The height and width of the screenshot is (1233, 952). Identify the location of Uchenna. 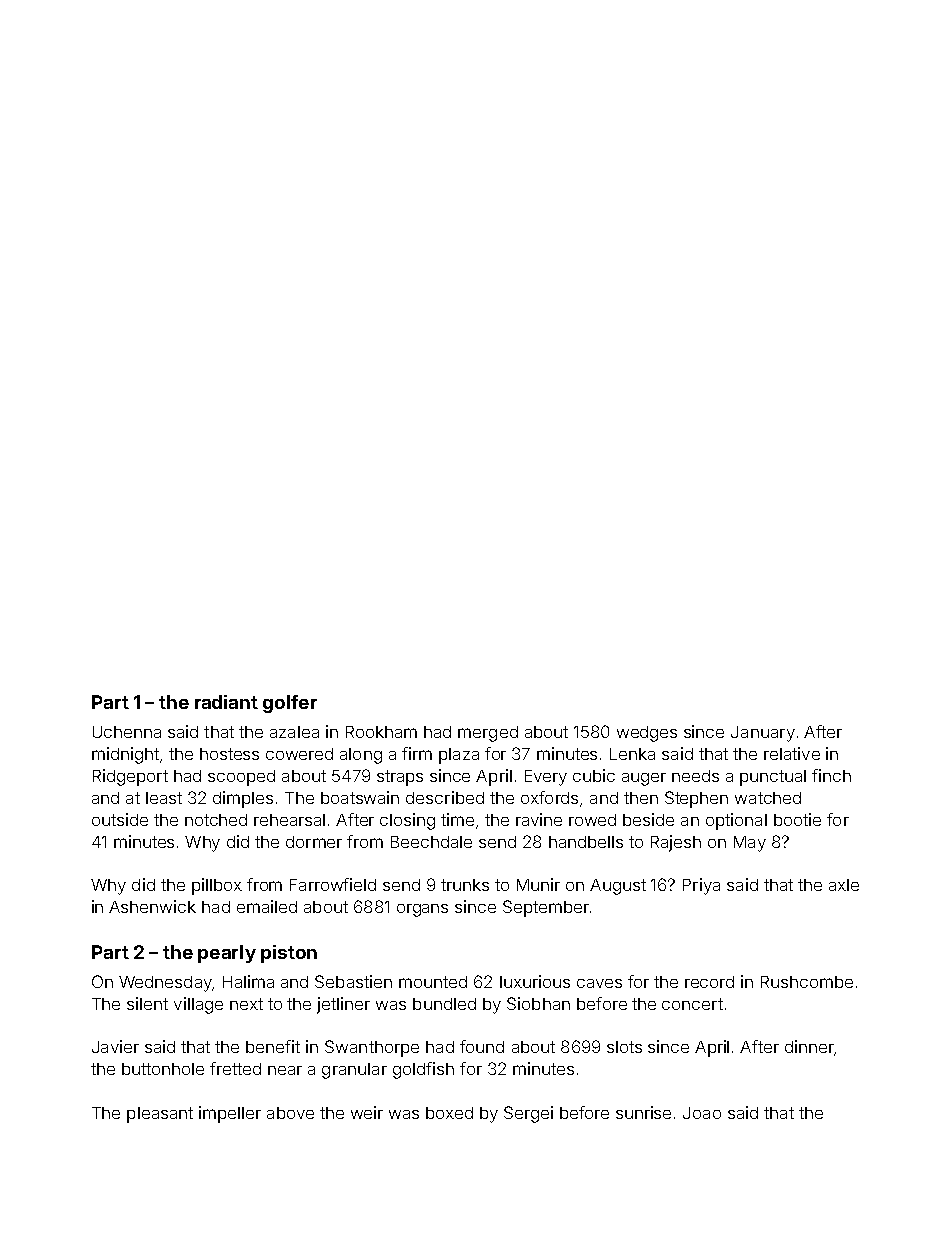
(127, 732).
